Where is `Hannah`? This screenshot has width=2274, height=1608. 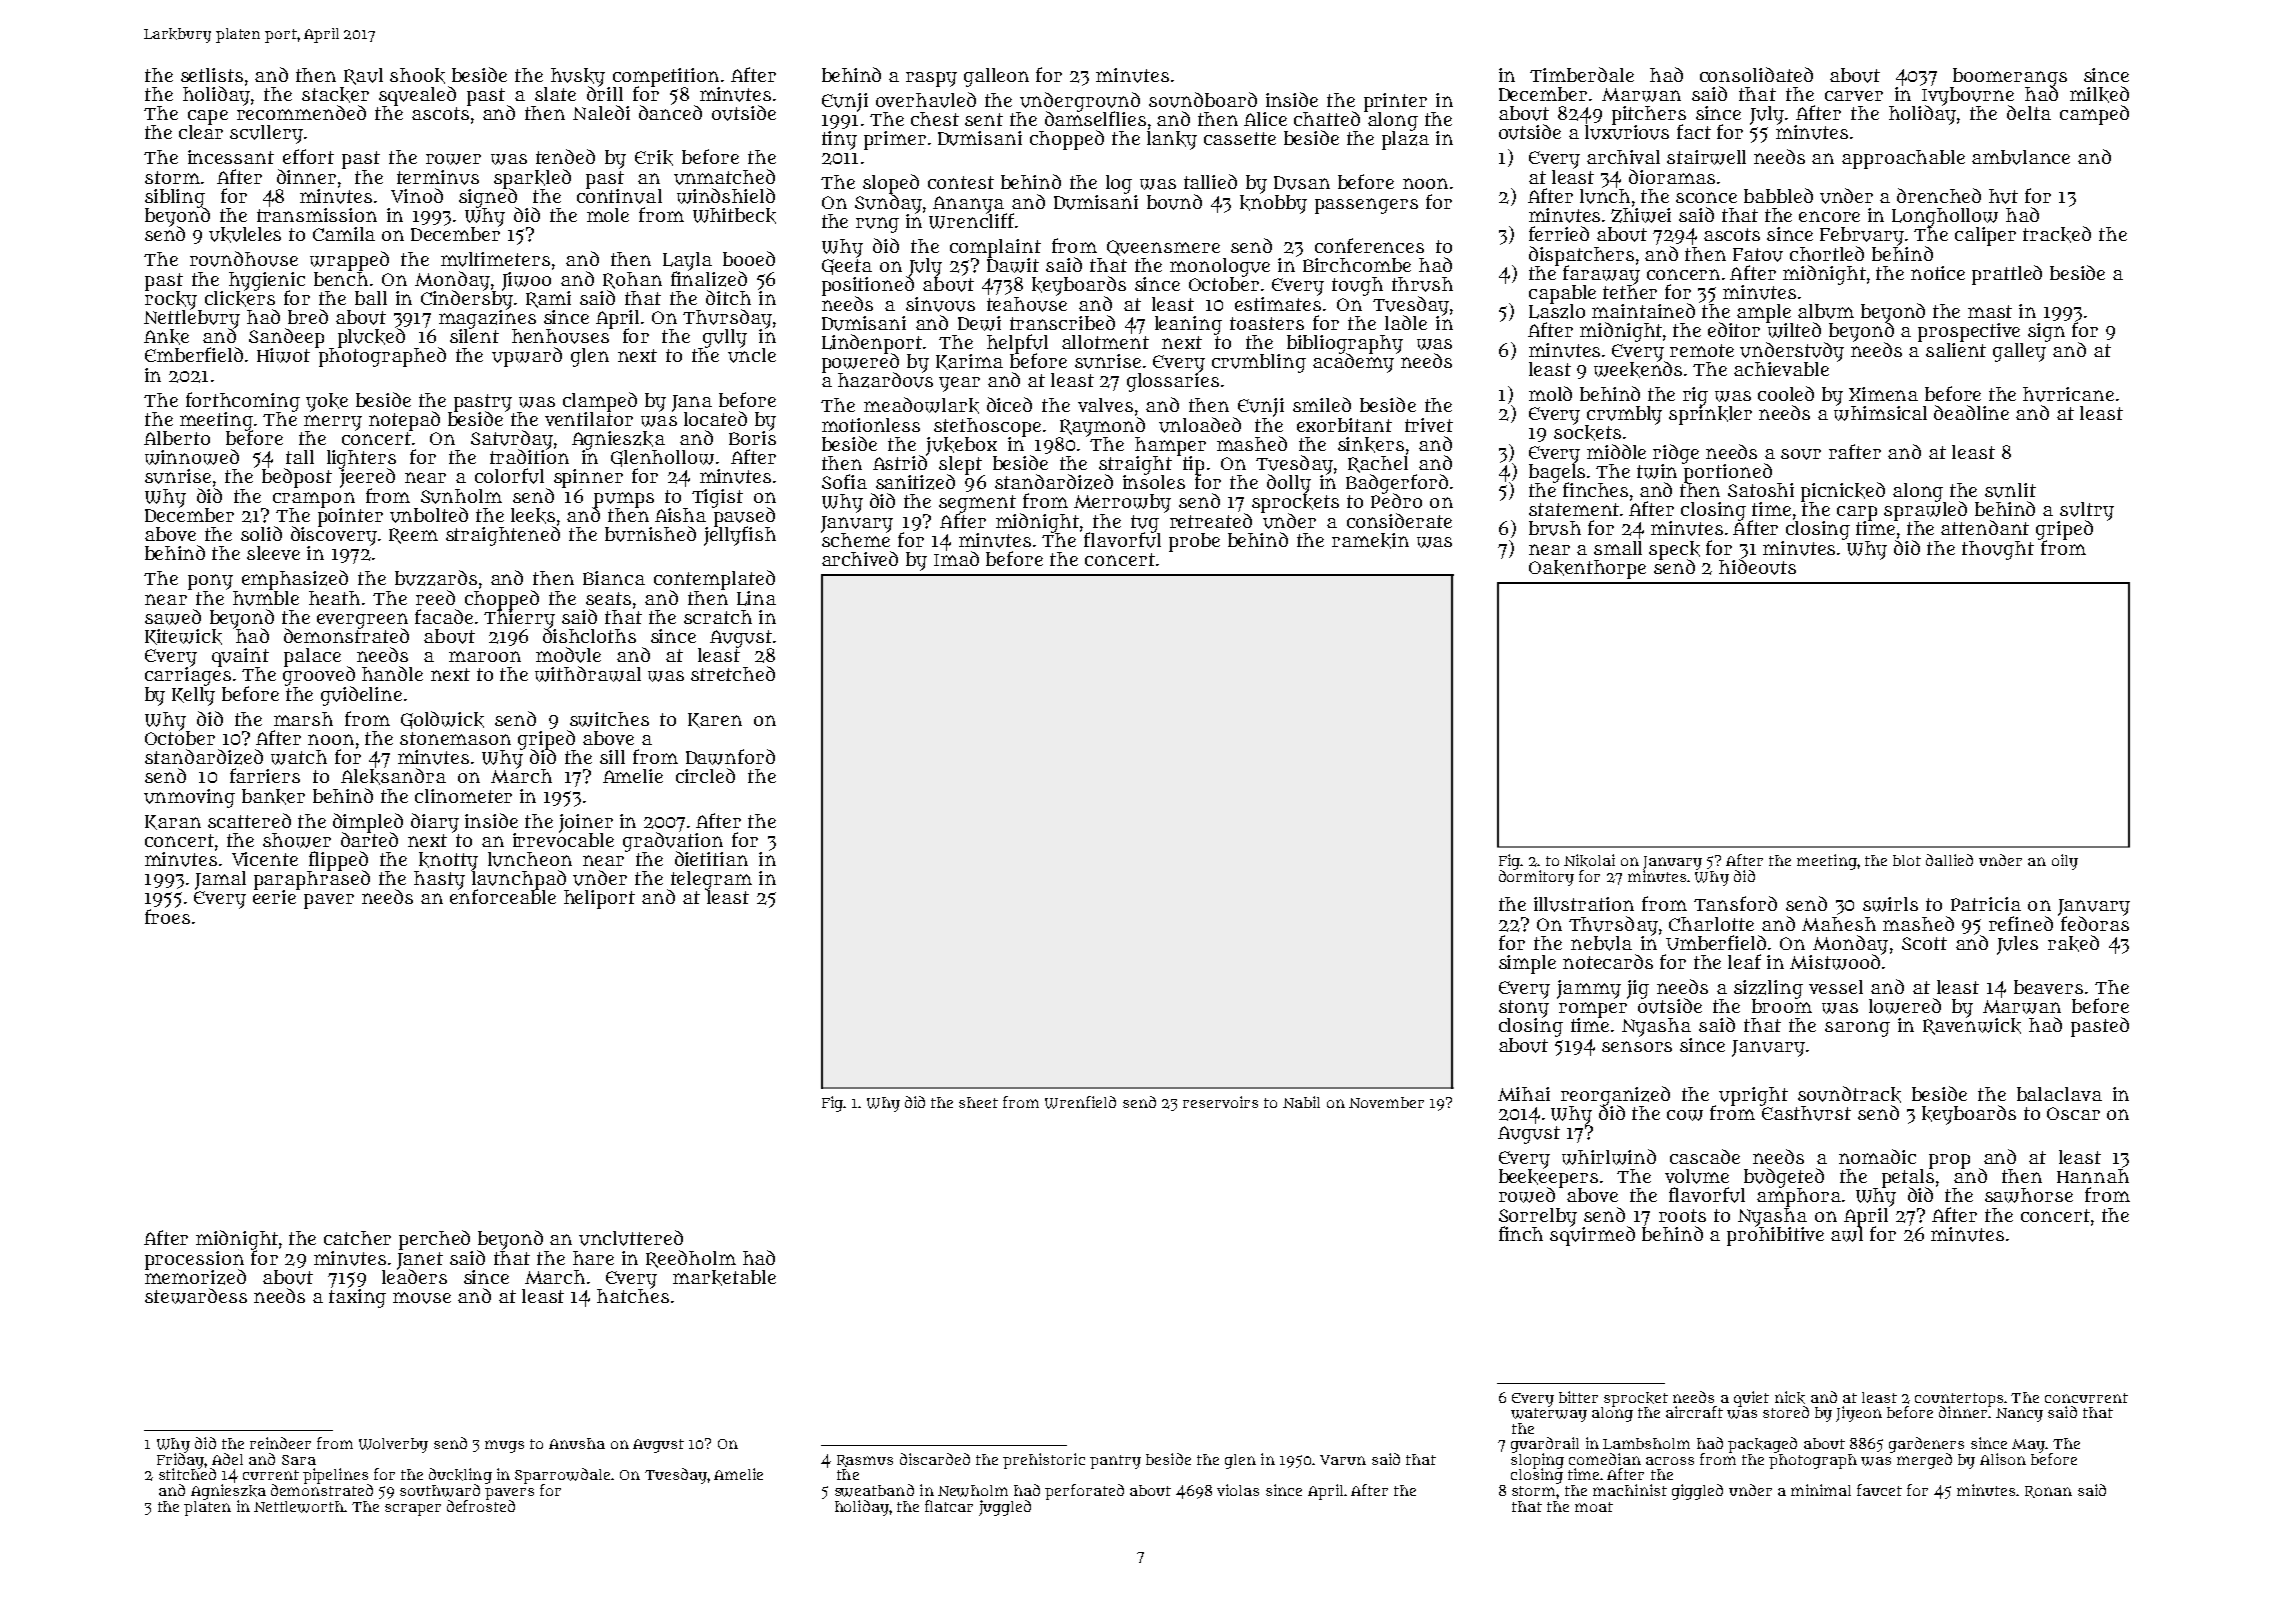 Hannah is located at coordinates (2093, 1176).
